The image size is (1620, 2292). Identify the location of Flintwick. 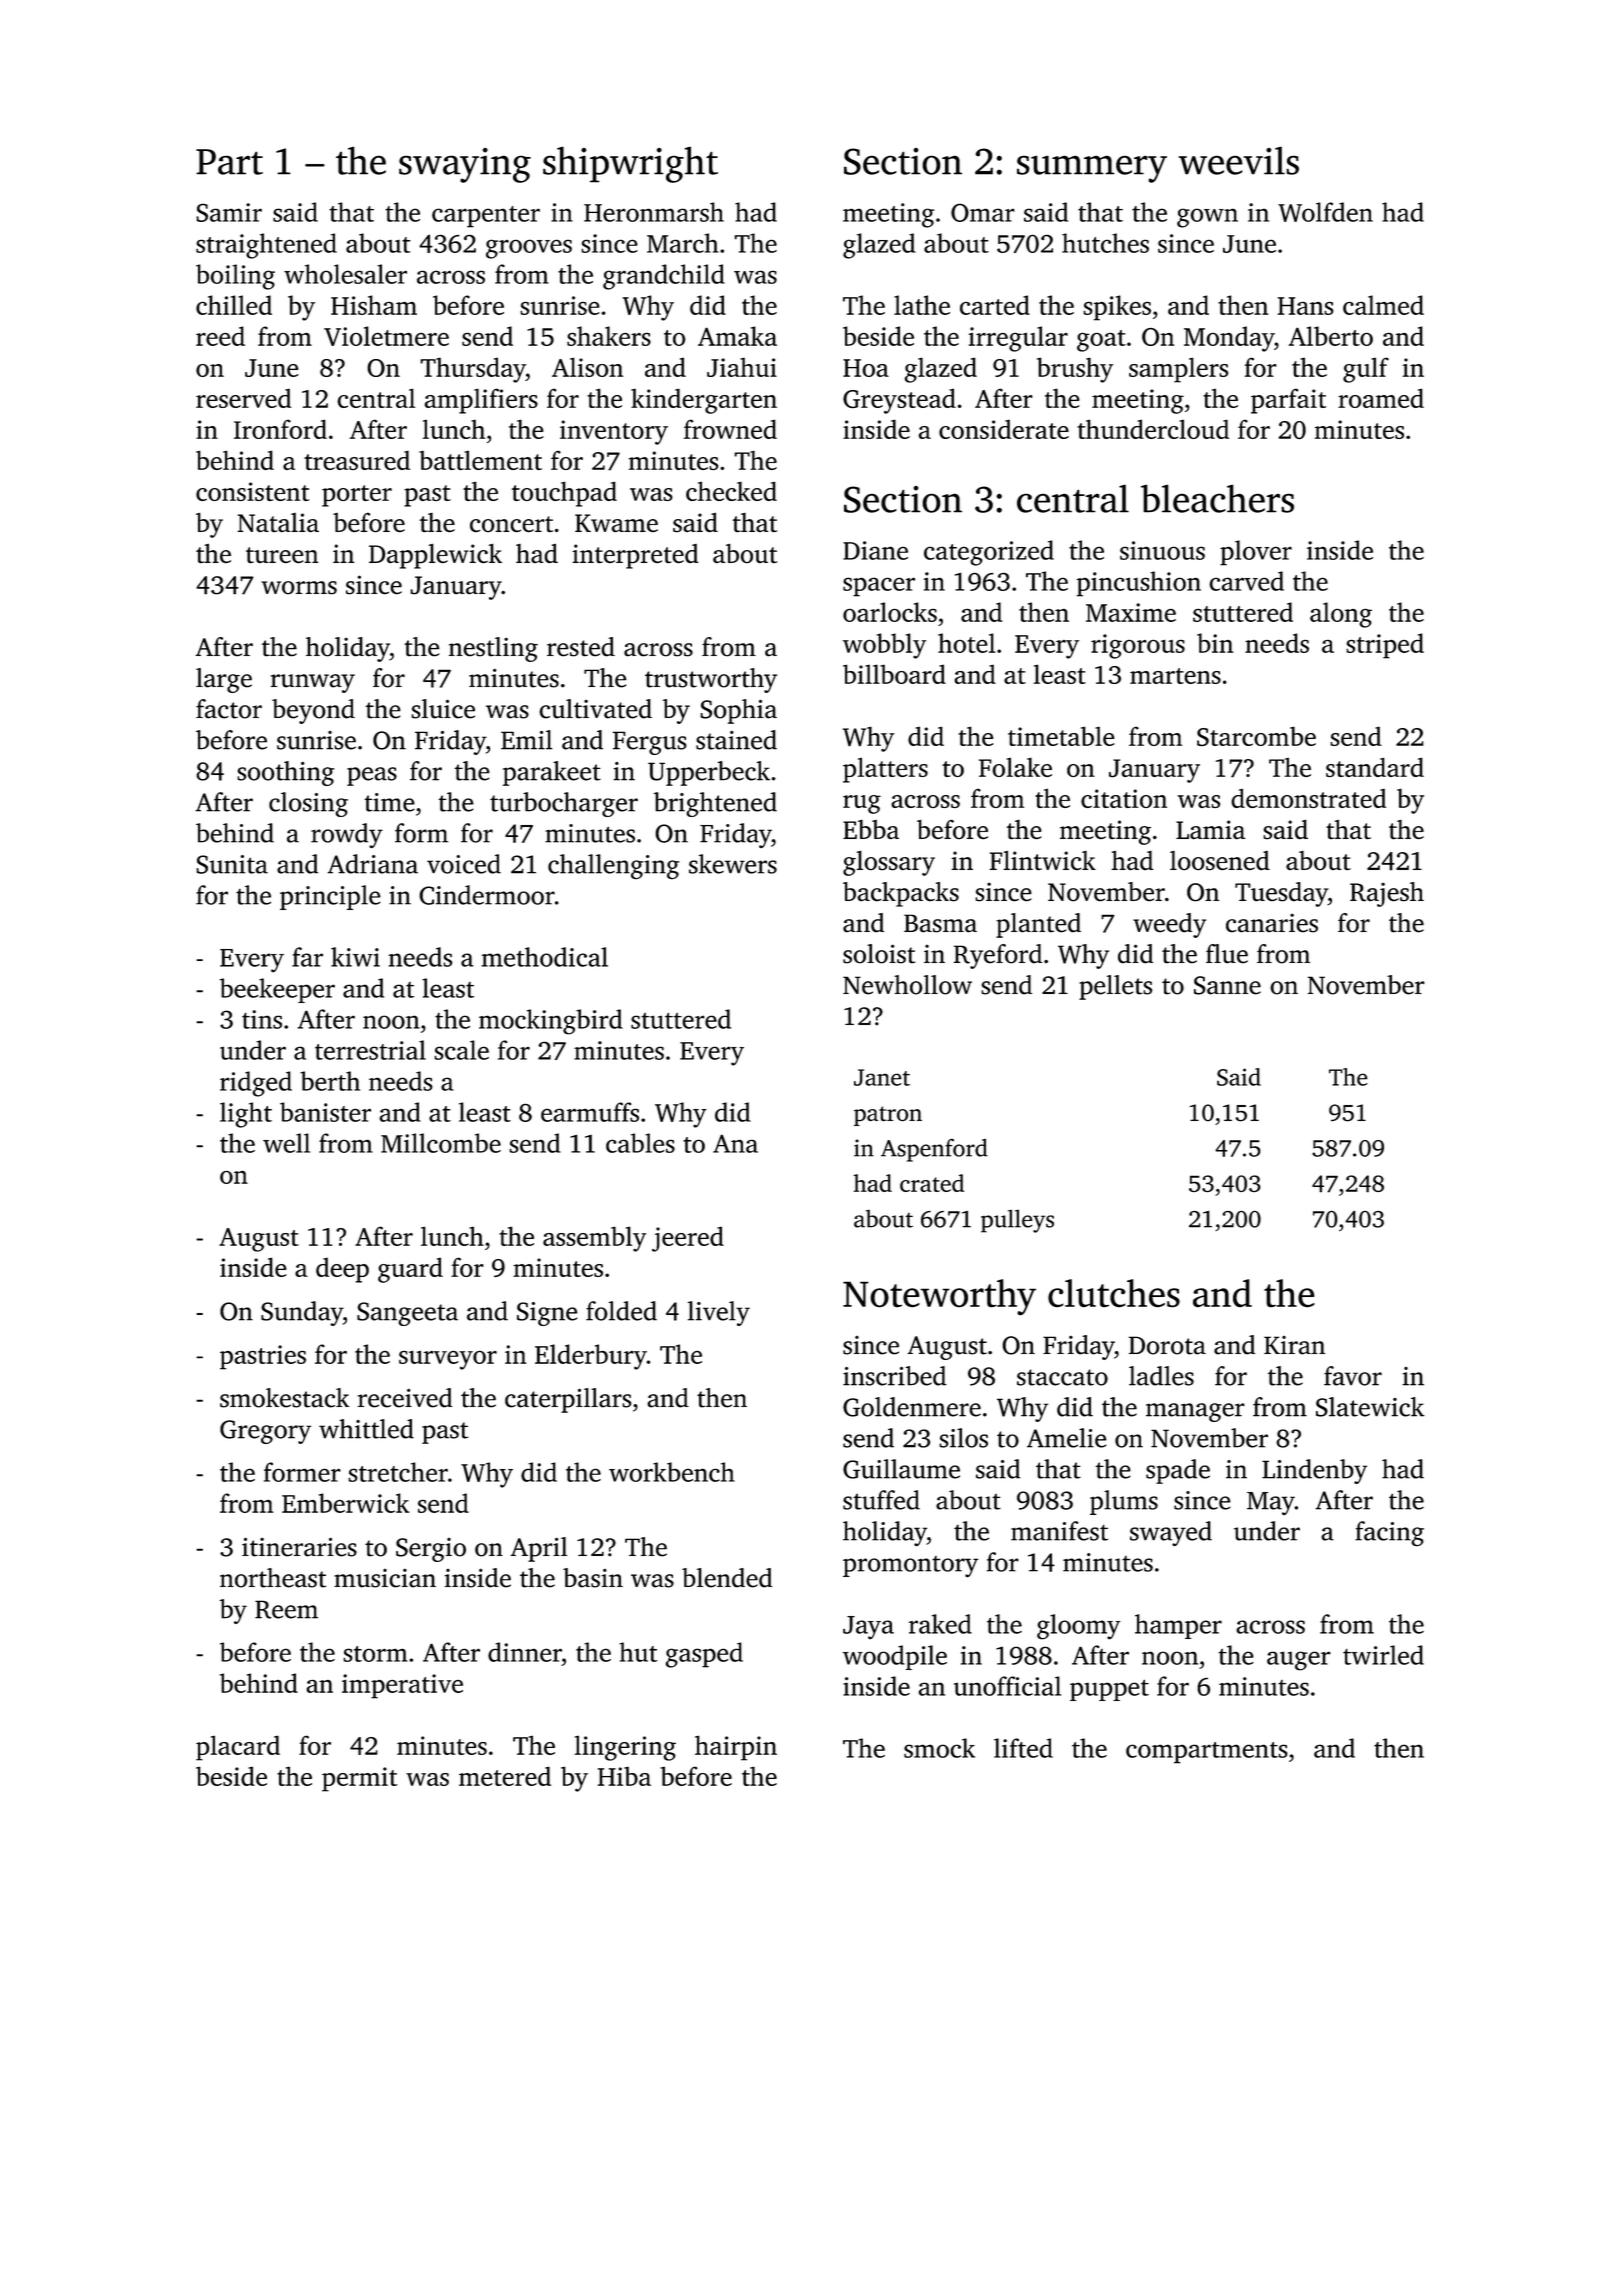
(1042, 860).
